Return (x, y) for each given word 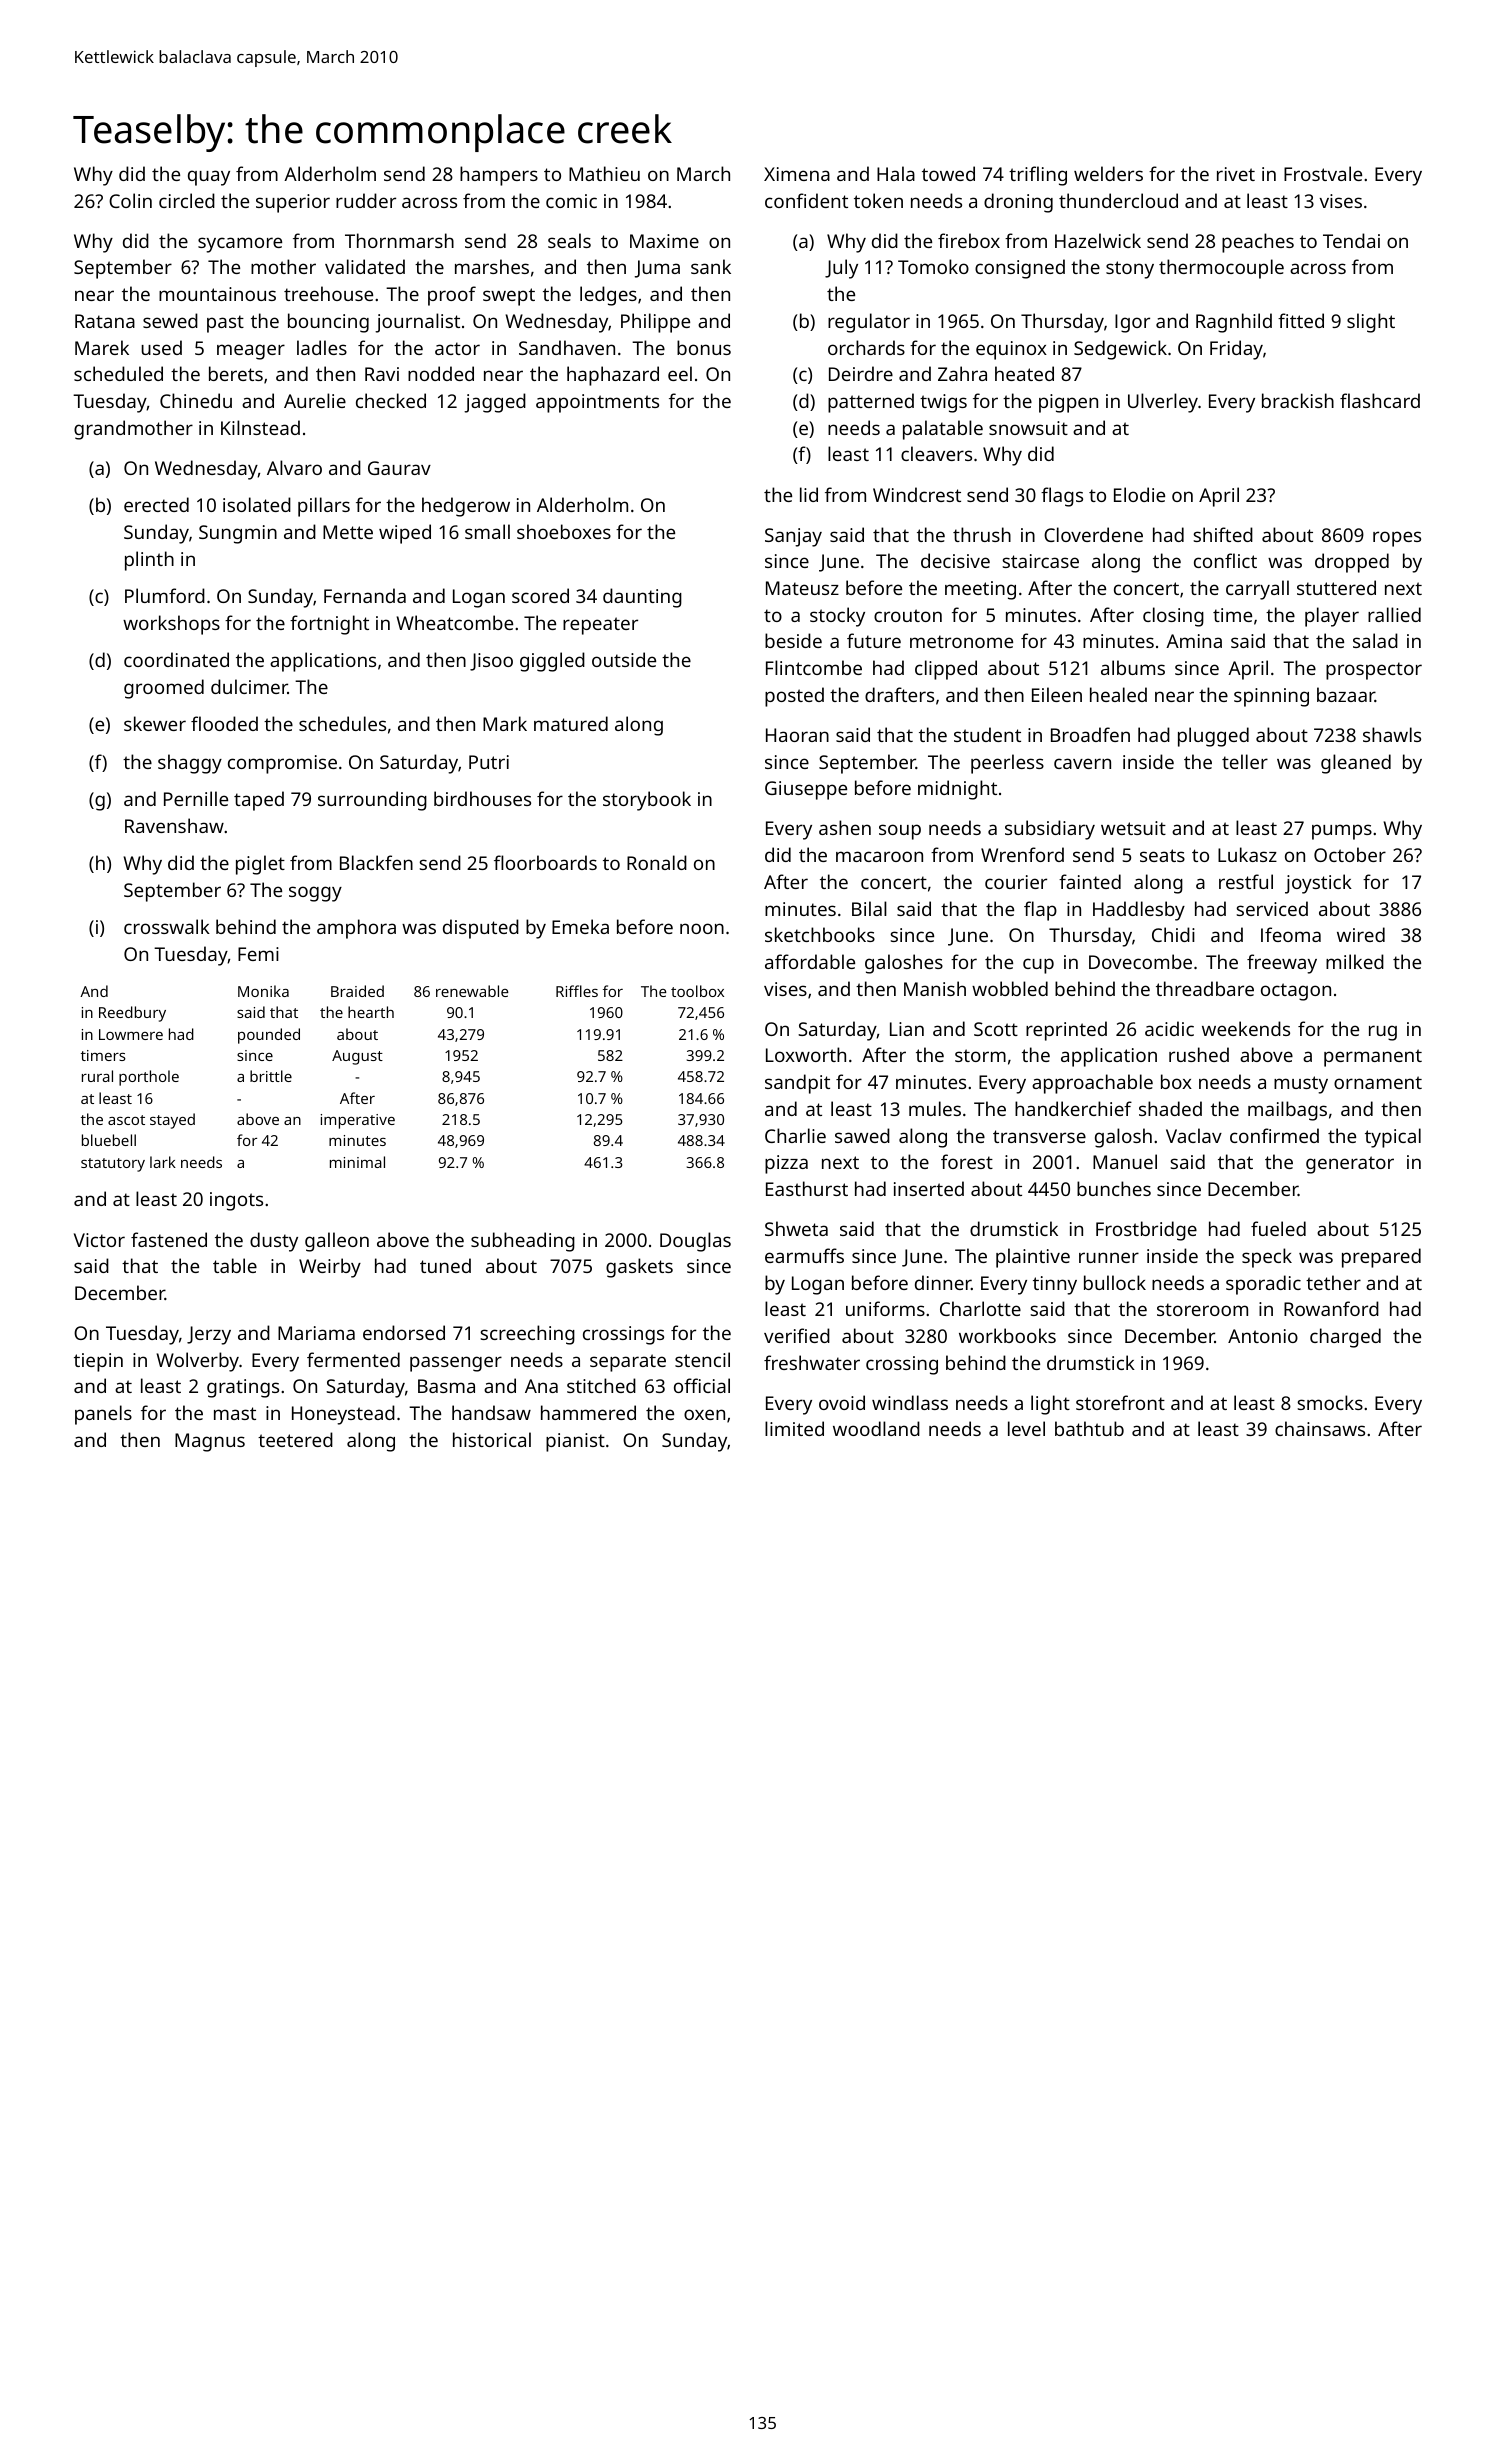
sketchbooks (820, 934)
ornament (1378, 1082)
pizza (786, 1164)
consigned (1020, 269)
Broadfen (1090, 734)
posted (794, 697)
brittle (271, 1076)
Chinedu (196, 400)
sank (711, 266)
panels (103, 1415)
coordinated (176, 659)
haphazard (613, 376)
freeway (1282, 964)
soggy (315, 894)
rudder (366, 200)
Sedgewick (1120, 350)
